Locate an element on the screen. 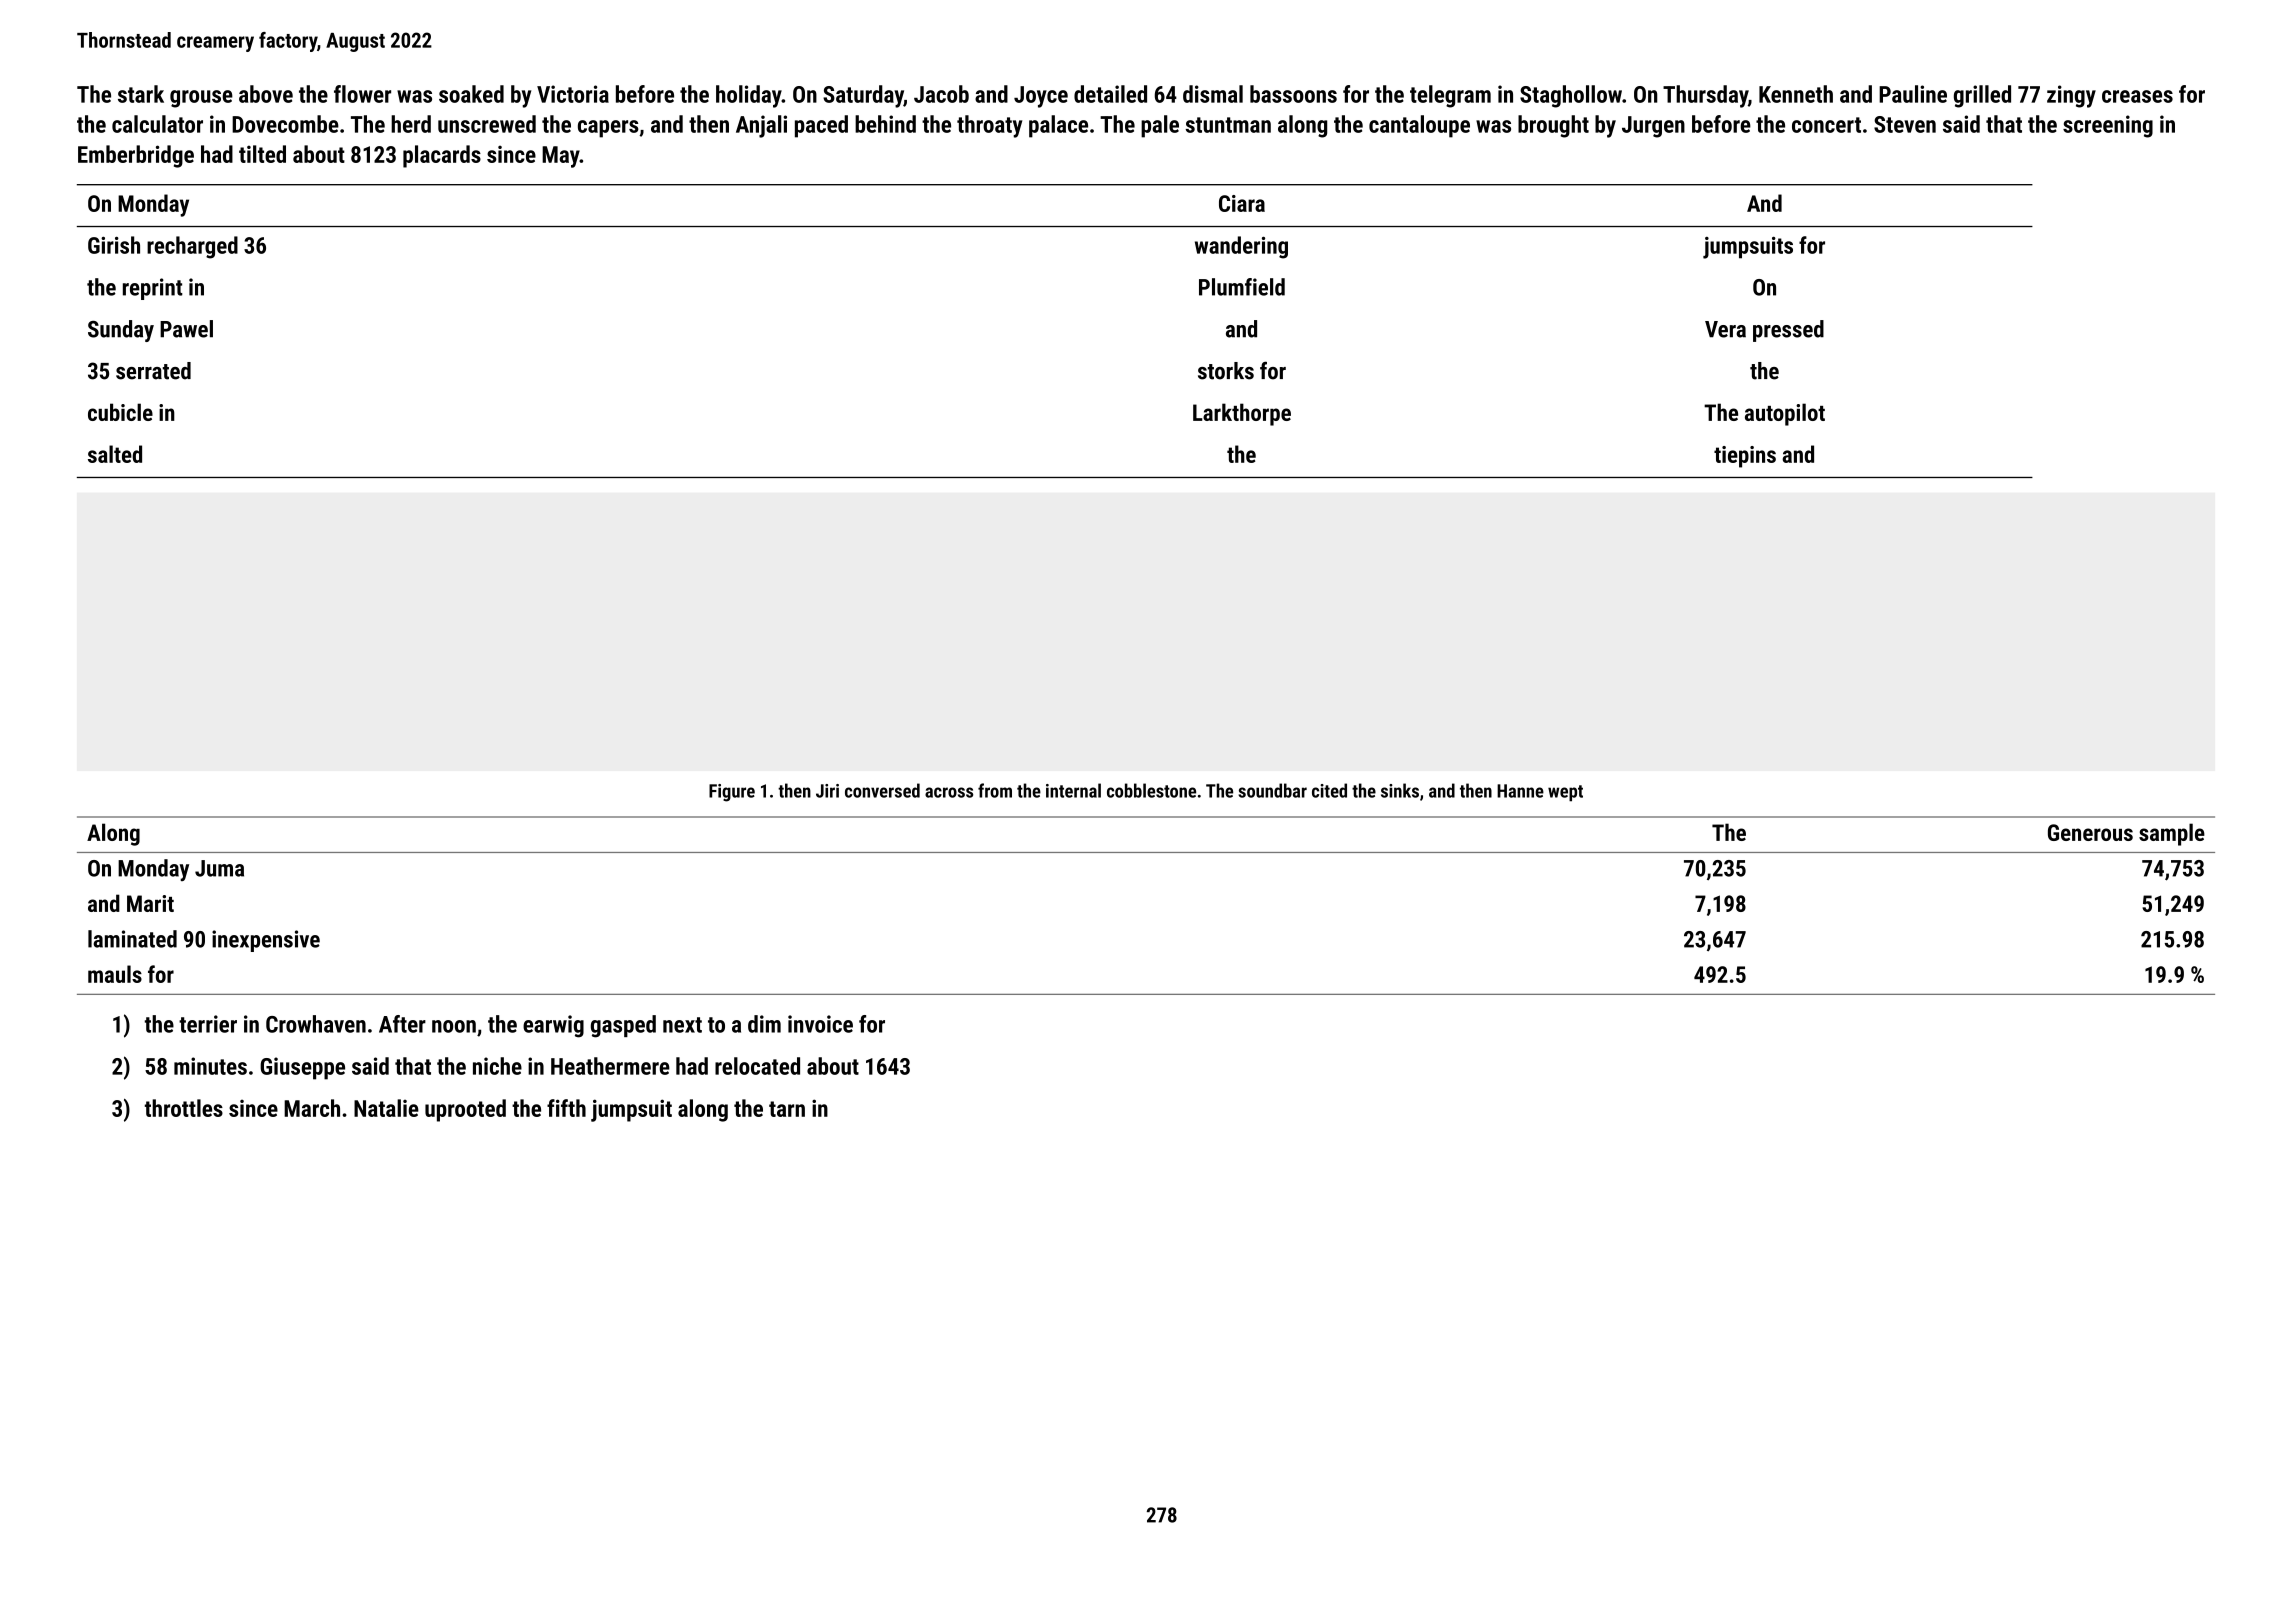 This screenshot has width=2292, height=1620. holiday is located at coordinates (749, 96).
